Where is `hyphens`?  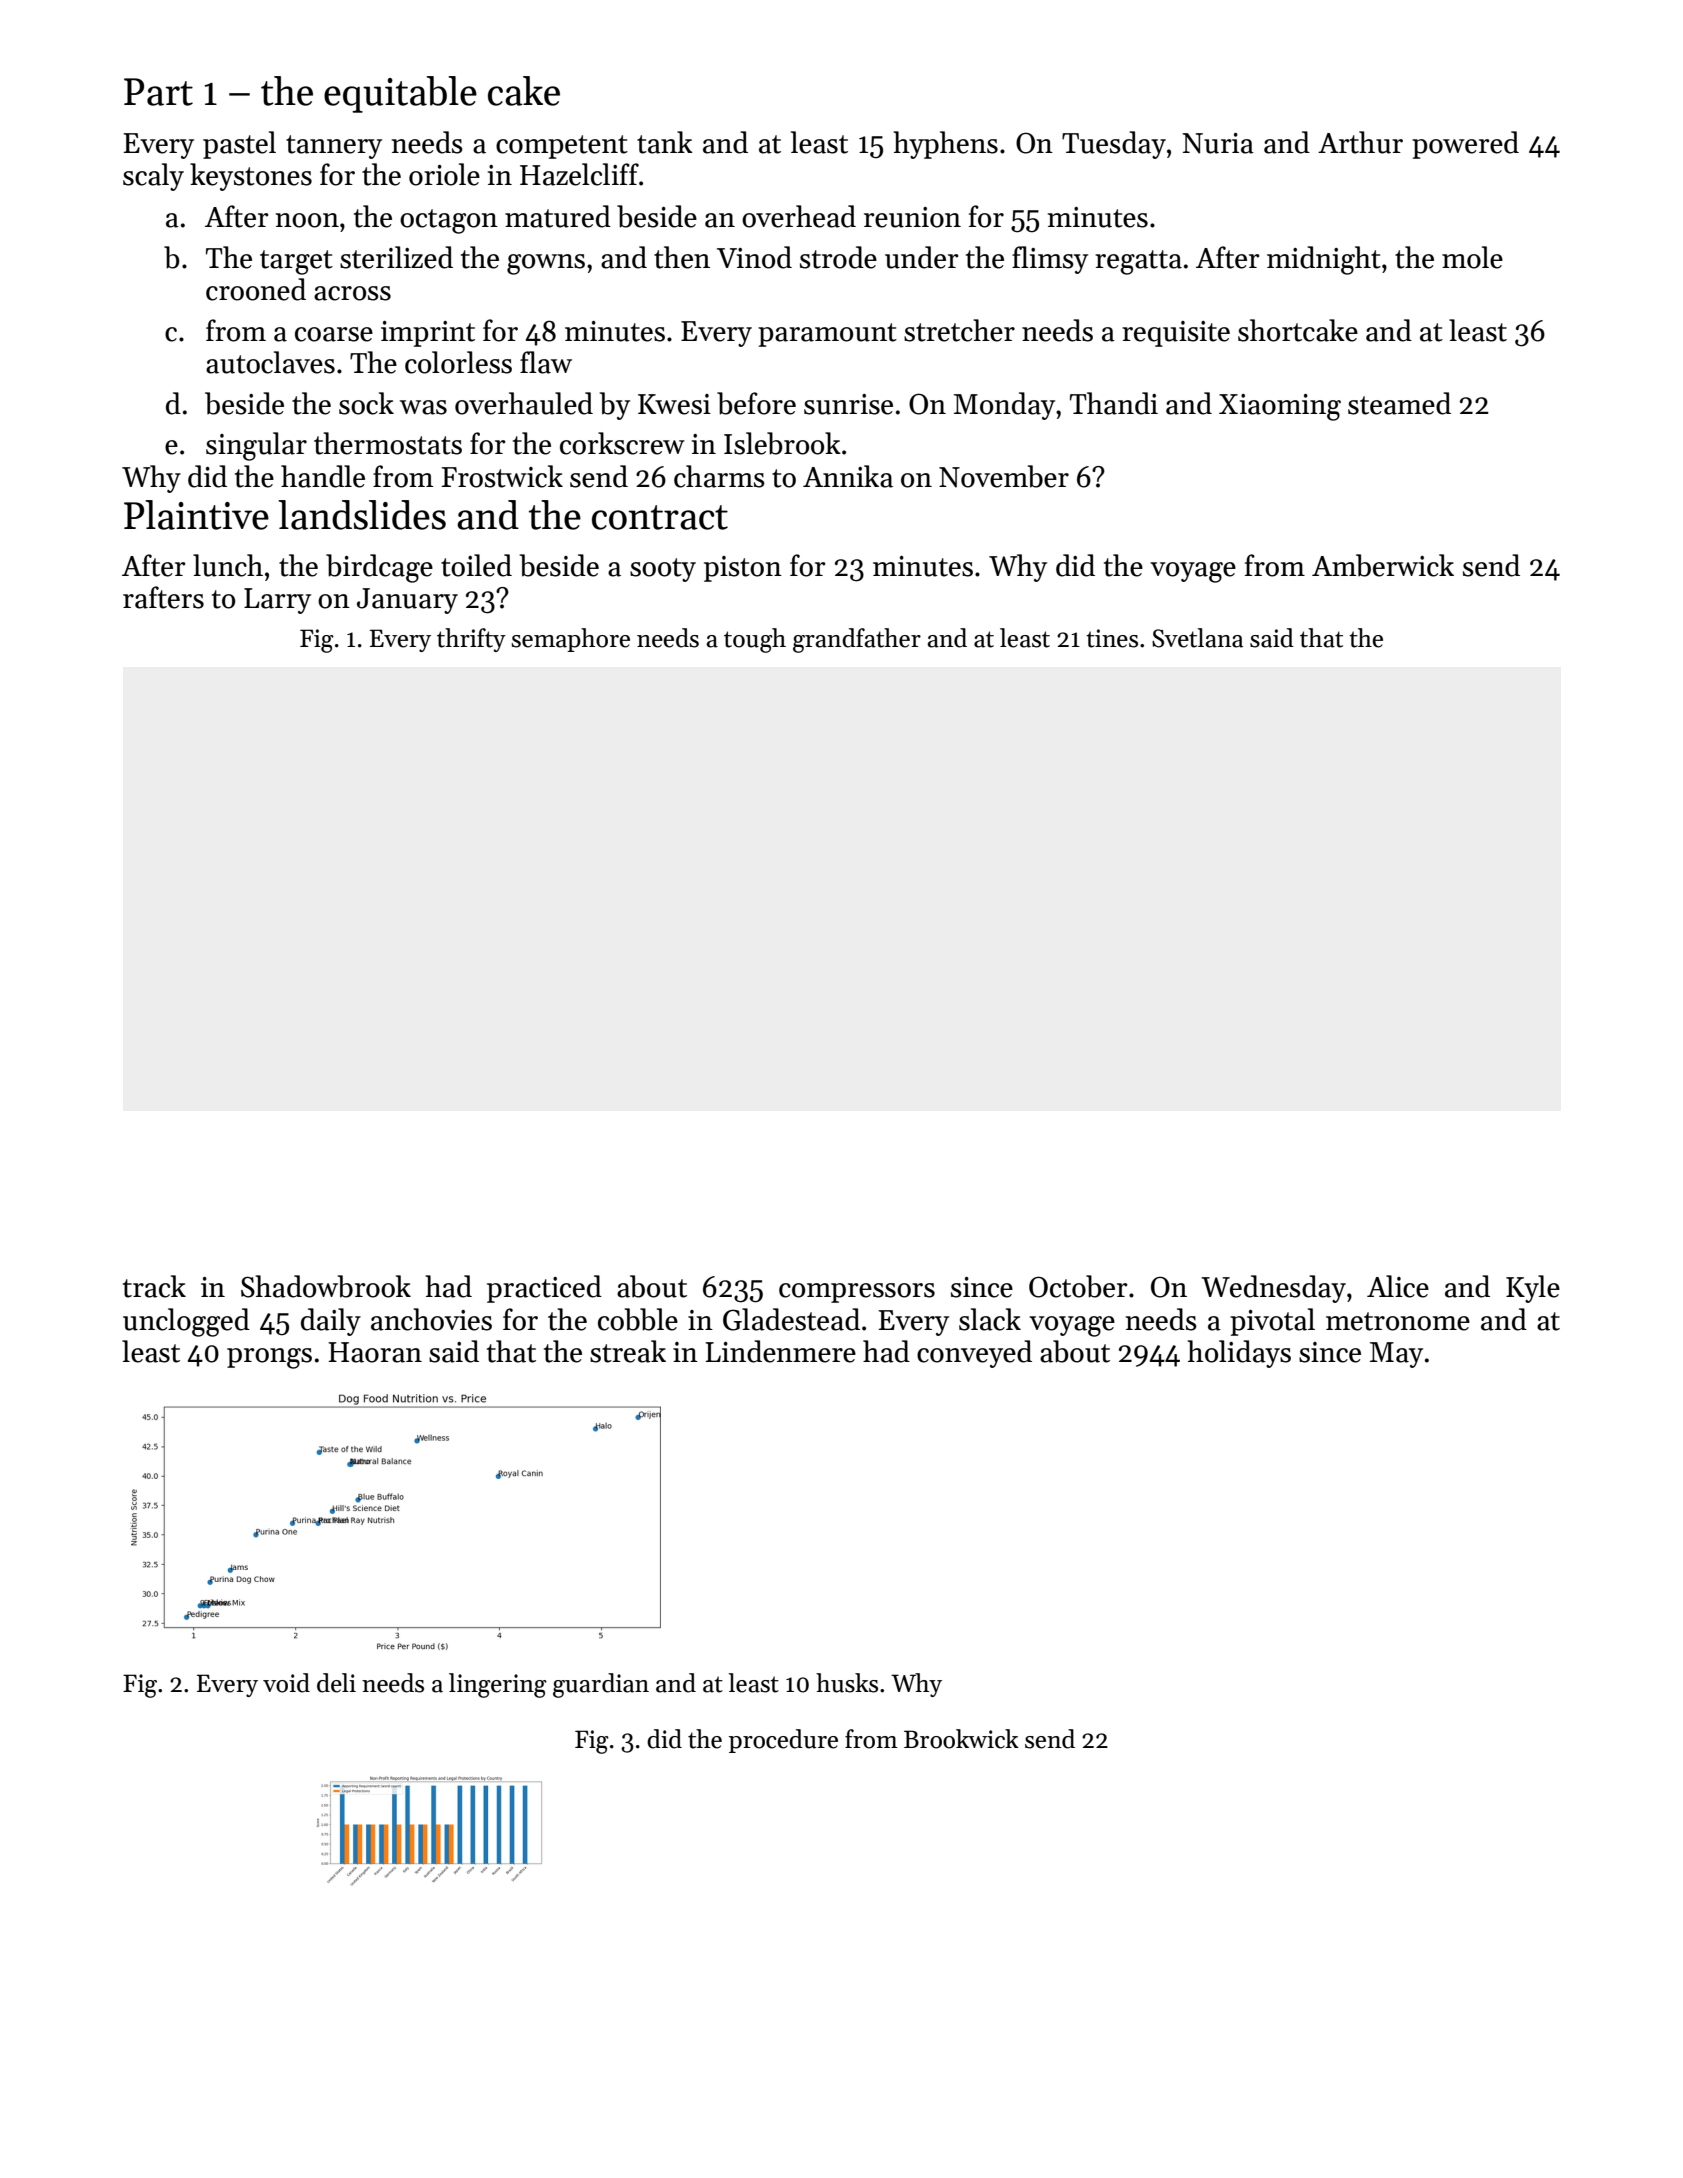 hyphens is located at coordinates (945, 145).
